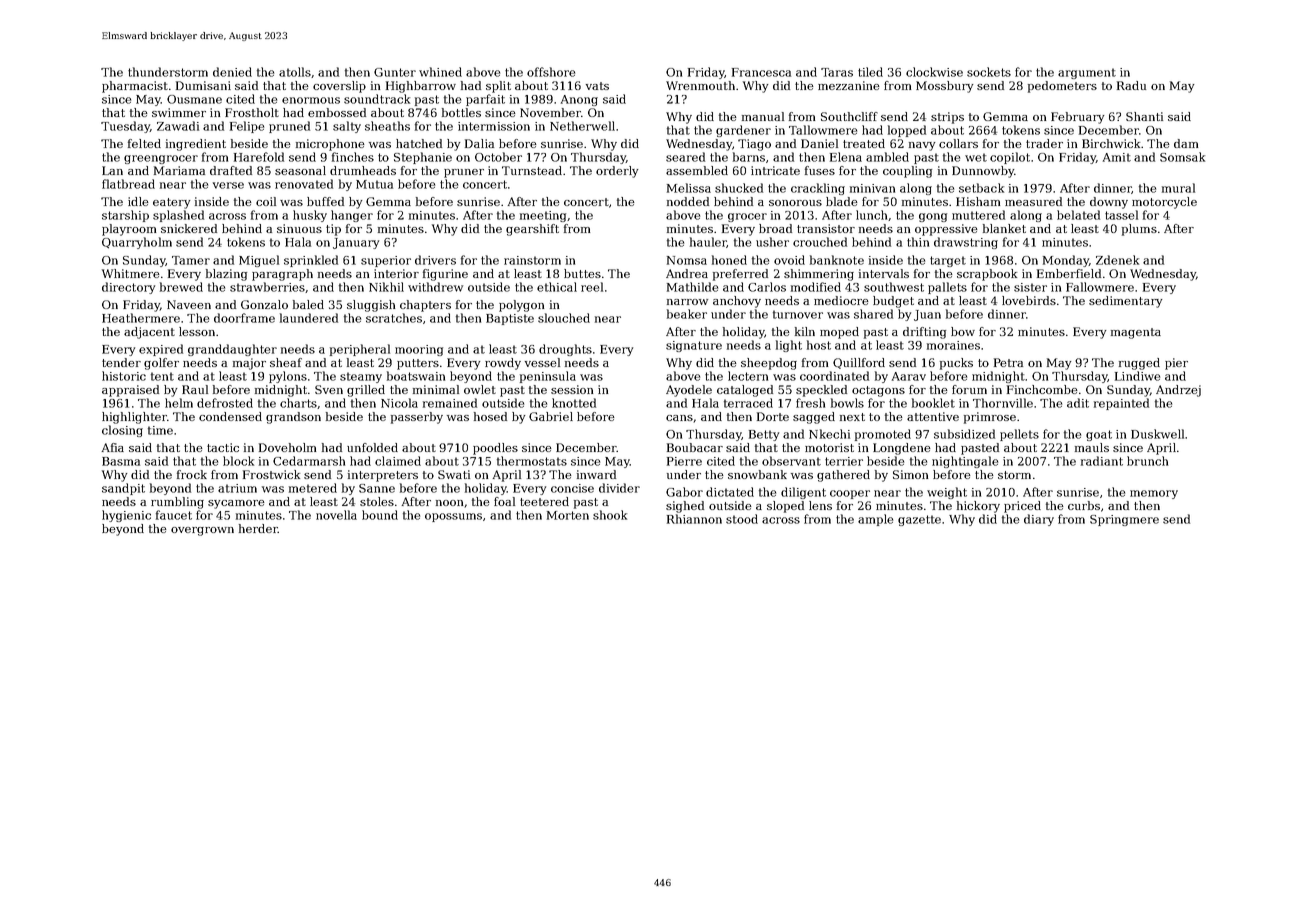  Describe the element at coordinates (1164, 203) in the image. I see `motorcycle` at that location.
